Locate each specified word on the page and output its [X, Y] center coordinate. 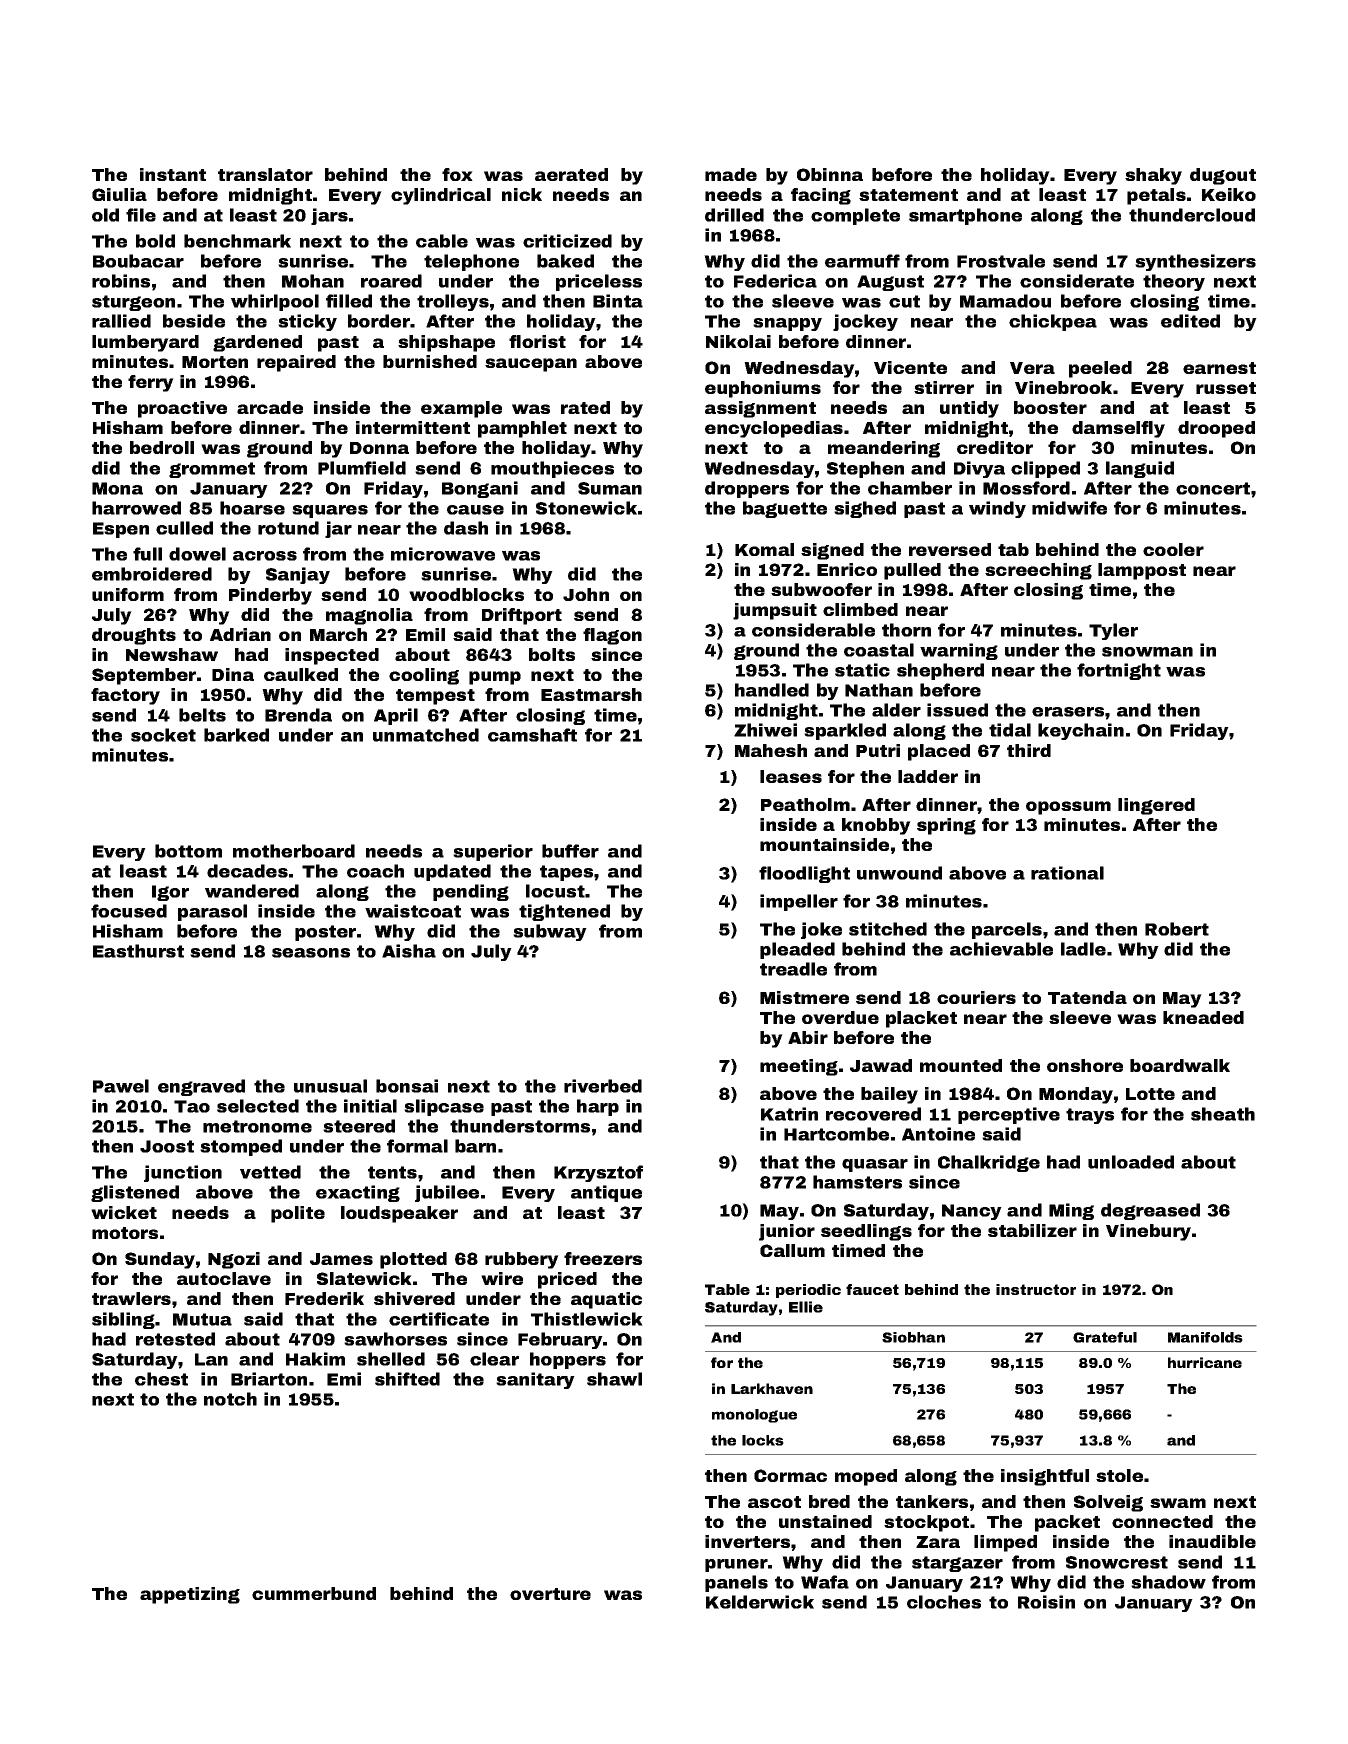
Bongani [480, 489]
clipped [1045, 469]
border [379, 321]
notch [230, 1399]
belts [202, 715]
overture [550, 1594]
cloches [944, 1602]
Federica [775, 281]
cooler [1173, 549]
